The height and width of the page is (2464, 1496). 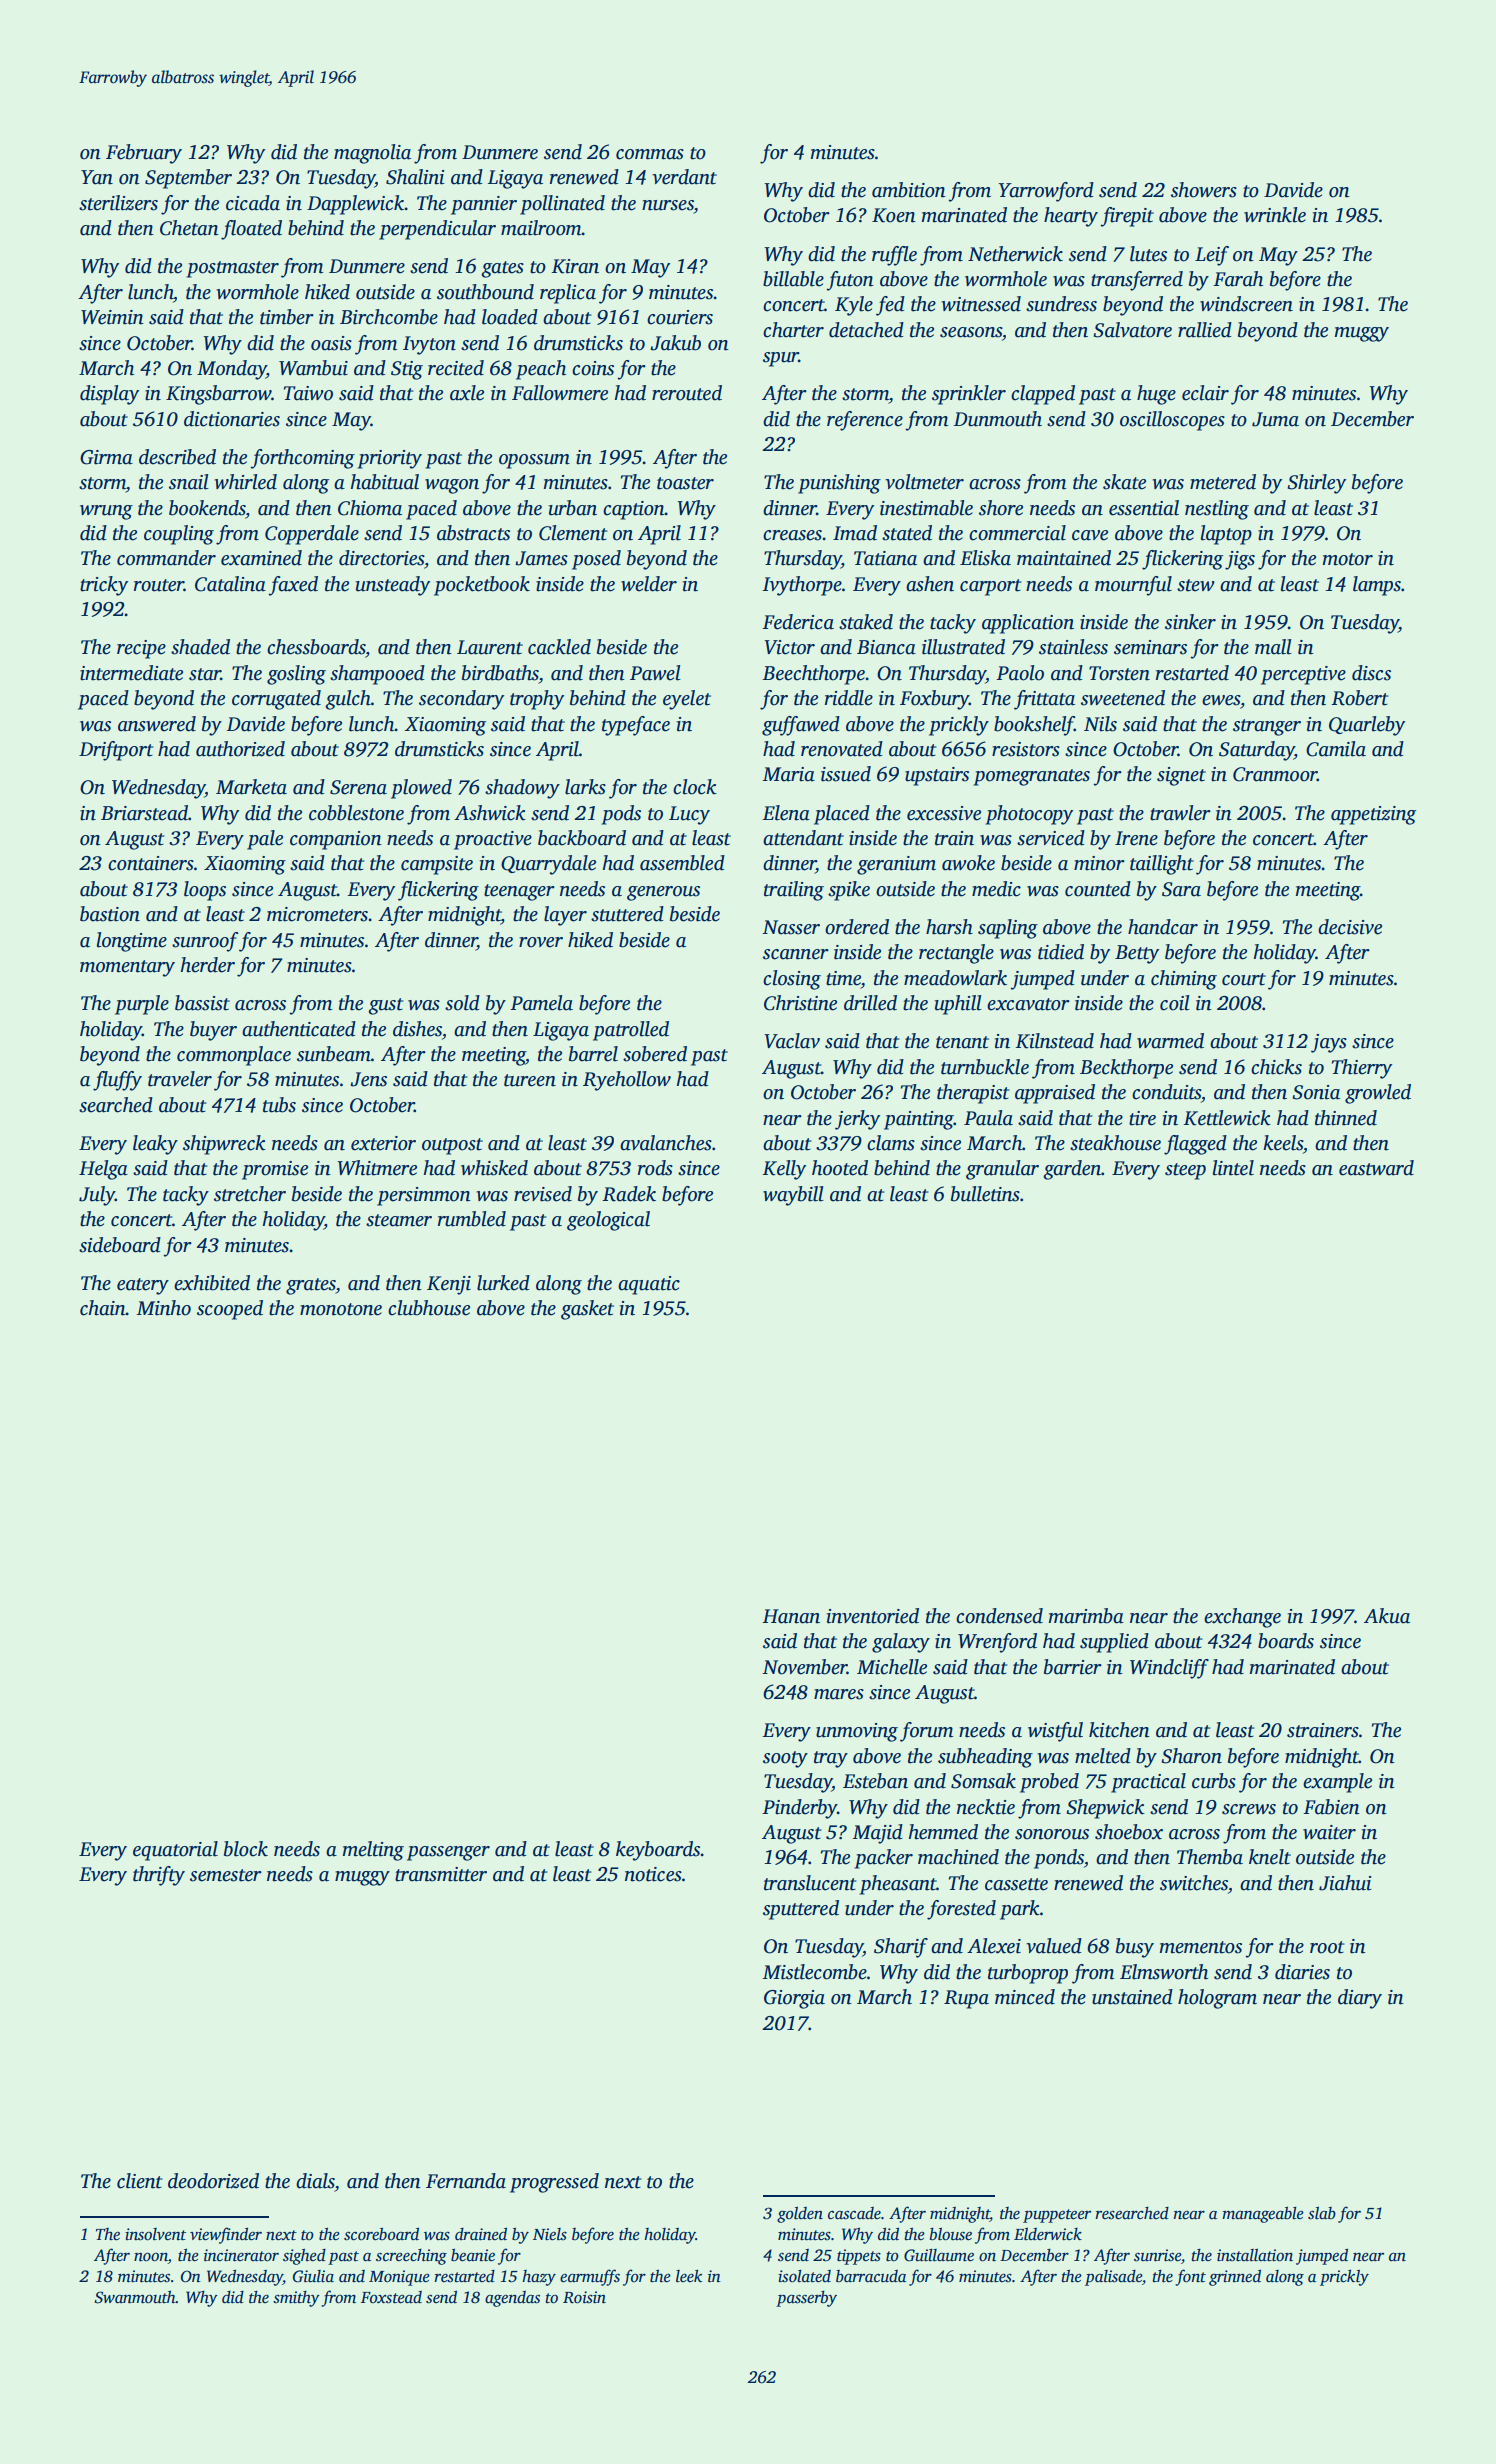 I want to click on galaxy, so click(x=901, y=1643).
